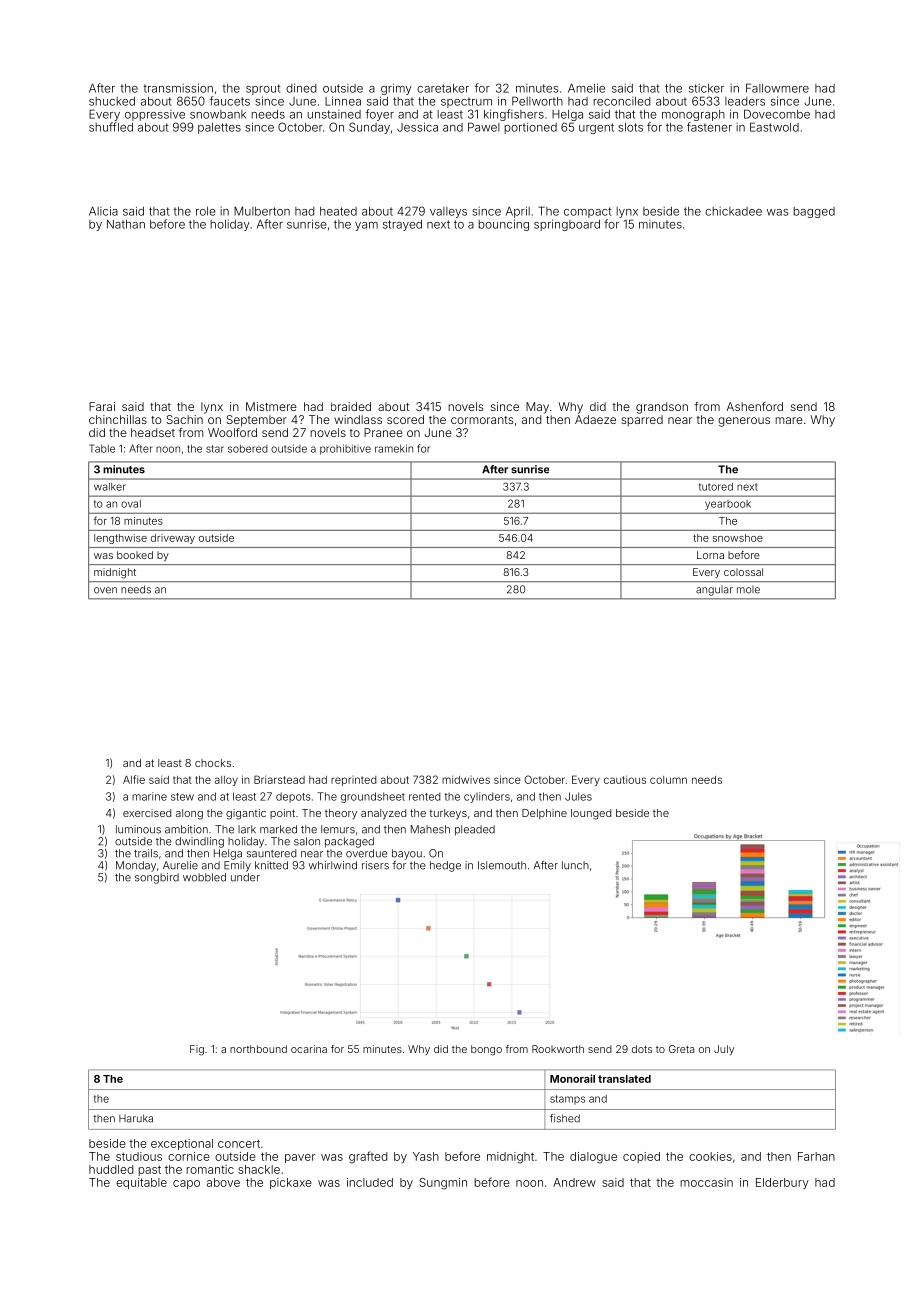  I want to click on midwives, so click(466, 779).
